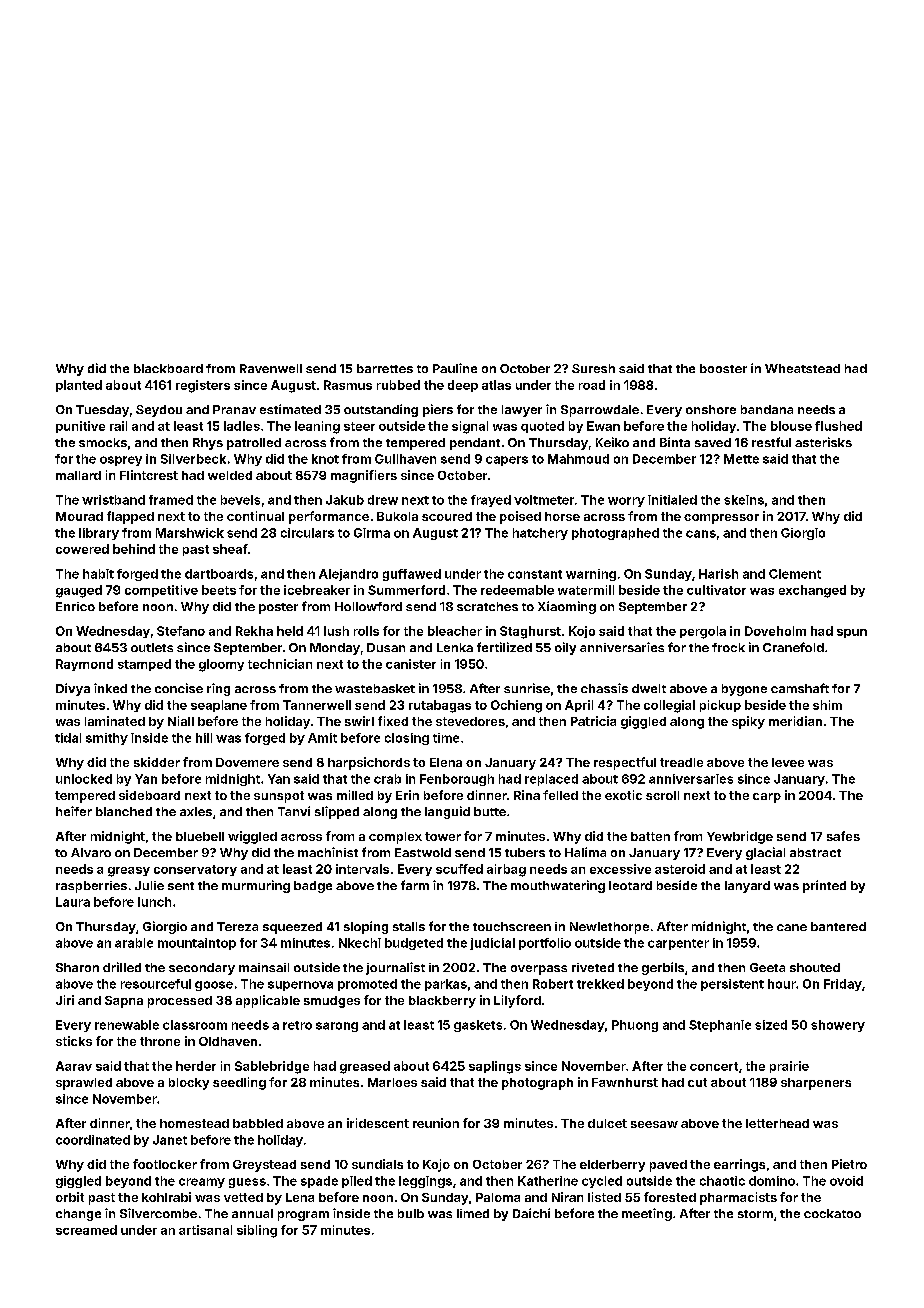 This screenshot has height=1308, width=924. What do you see at coordinates (168, 368) in the screenshot?
I see `blackboard` at bounding box center [168, 368].
